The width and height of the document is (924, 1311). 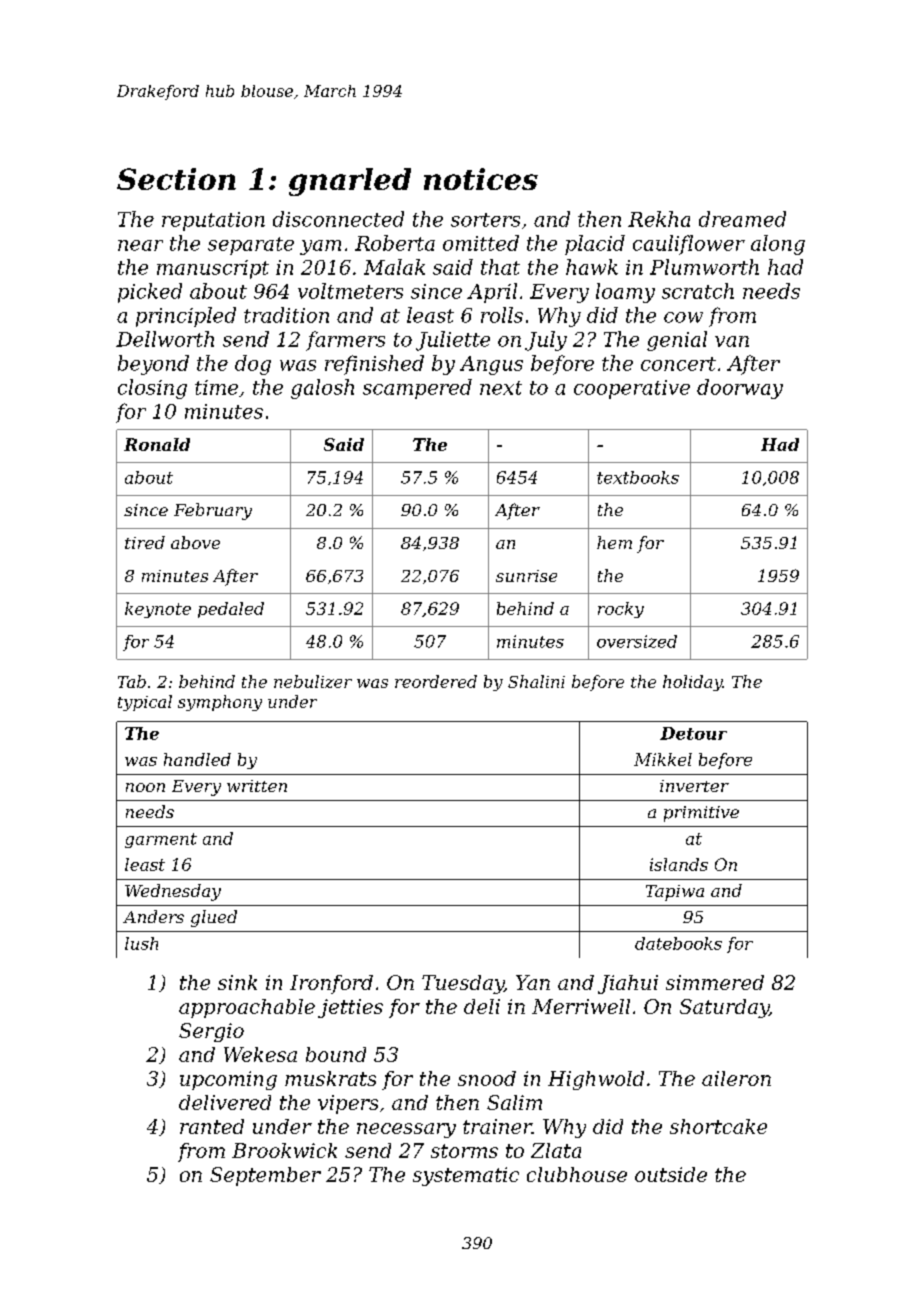 I want to click on reputation, so click(x=213, y=221).
